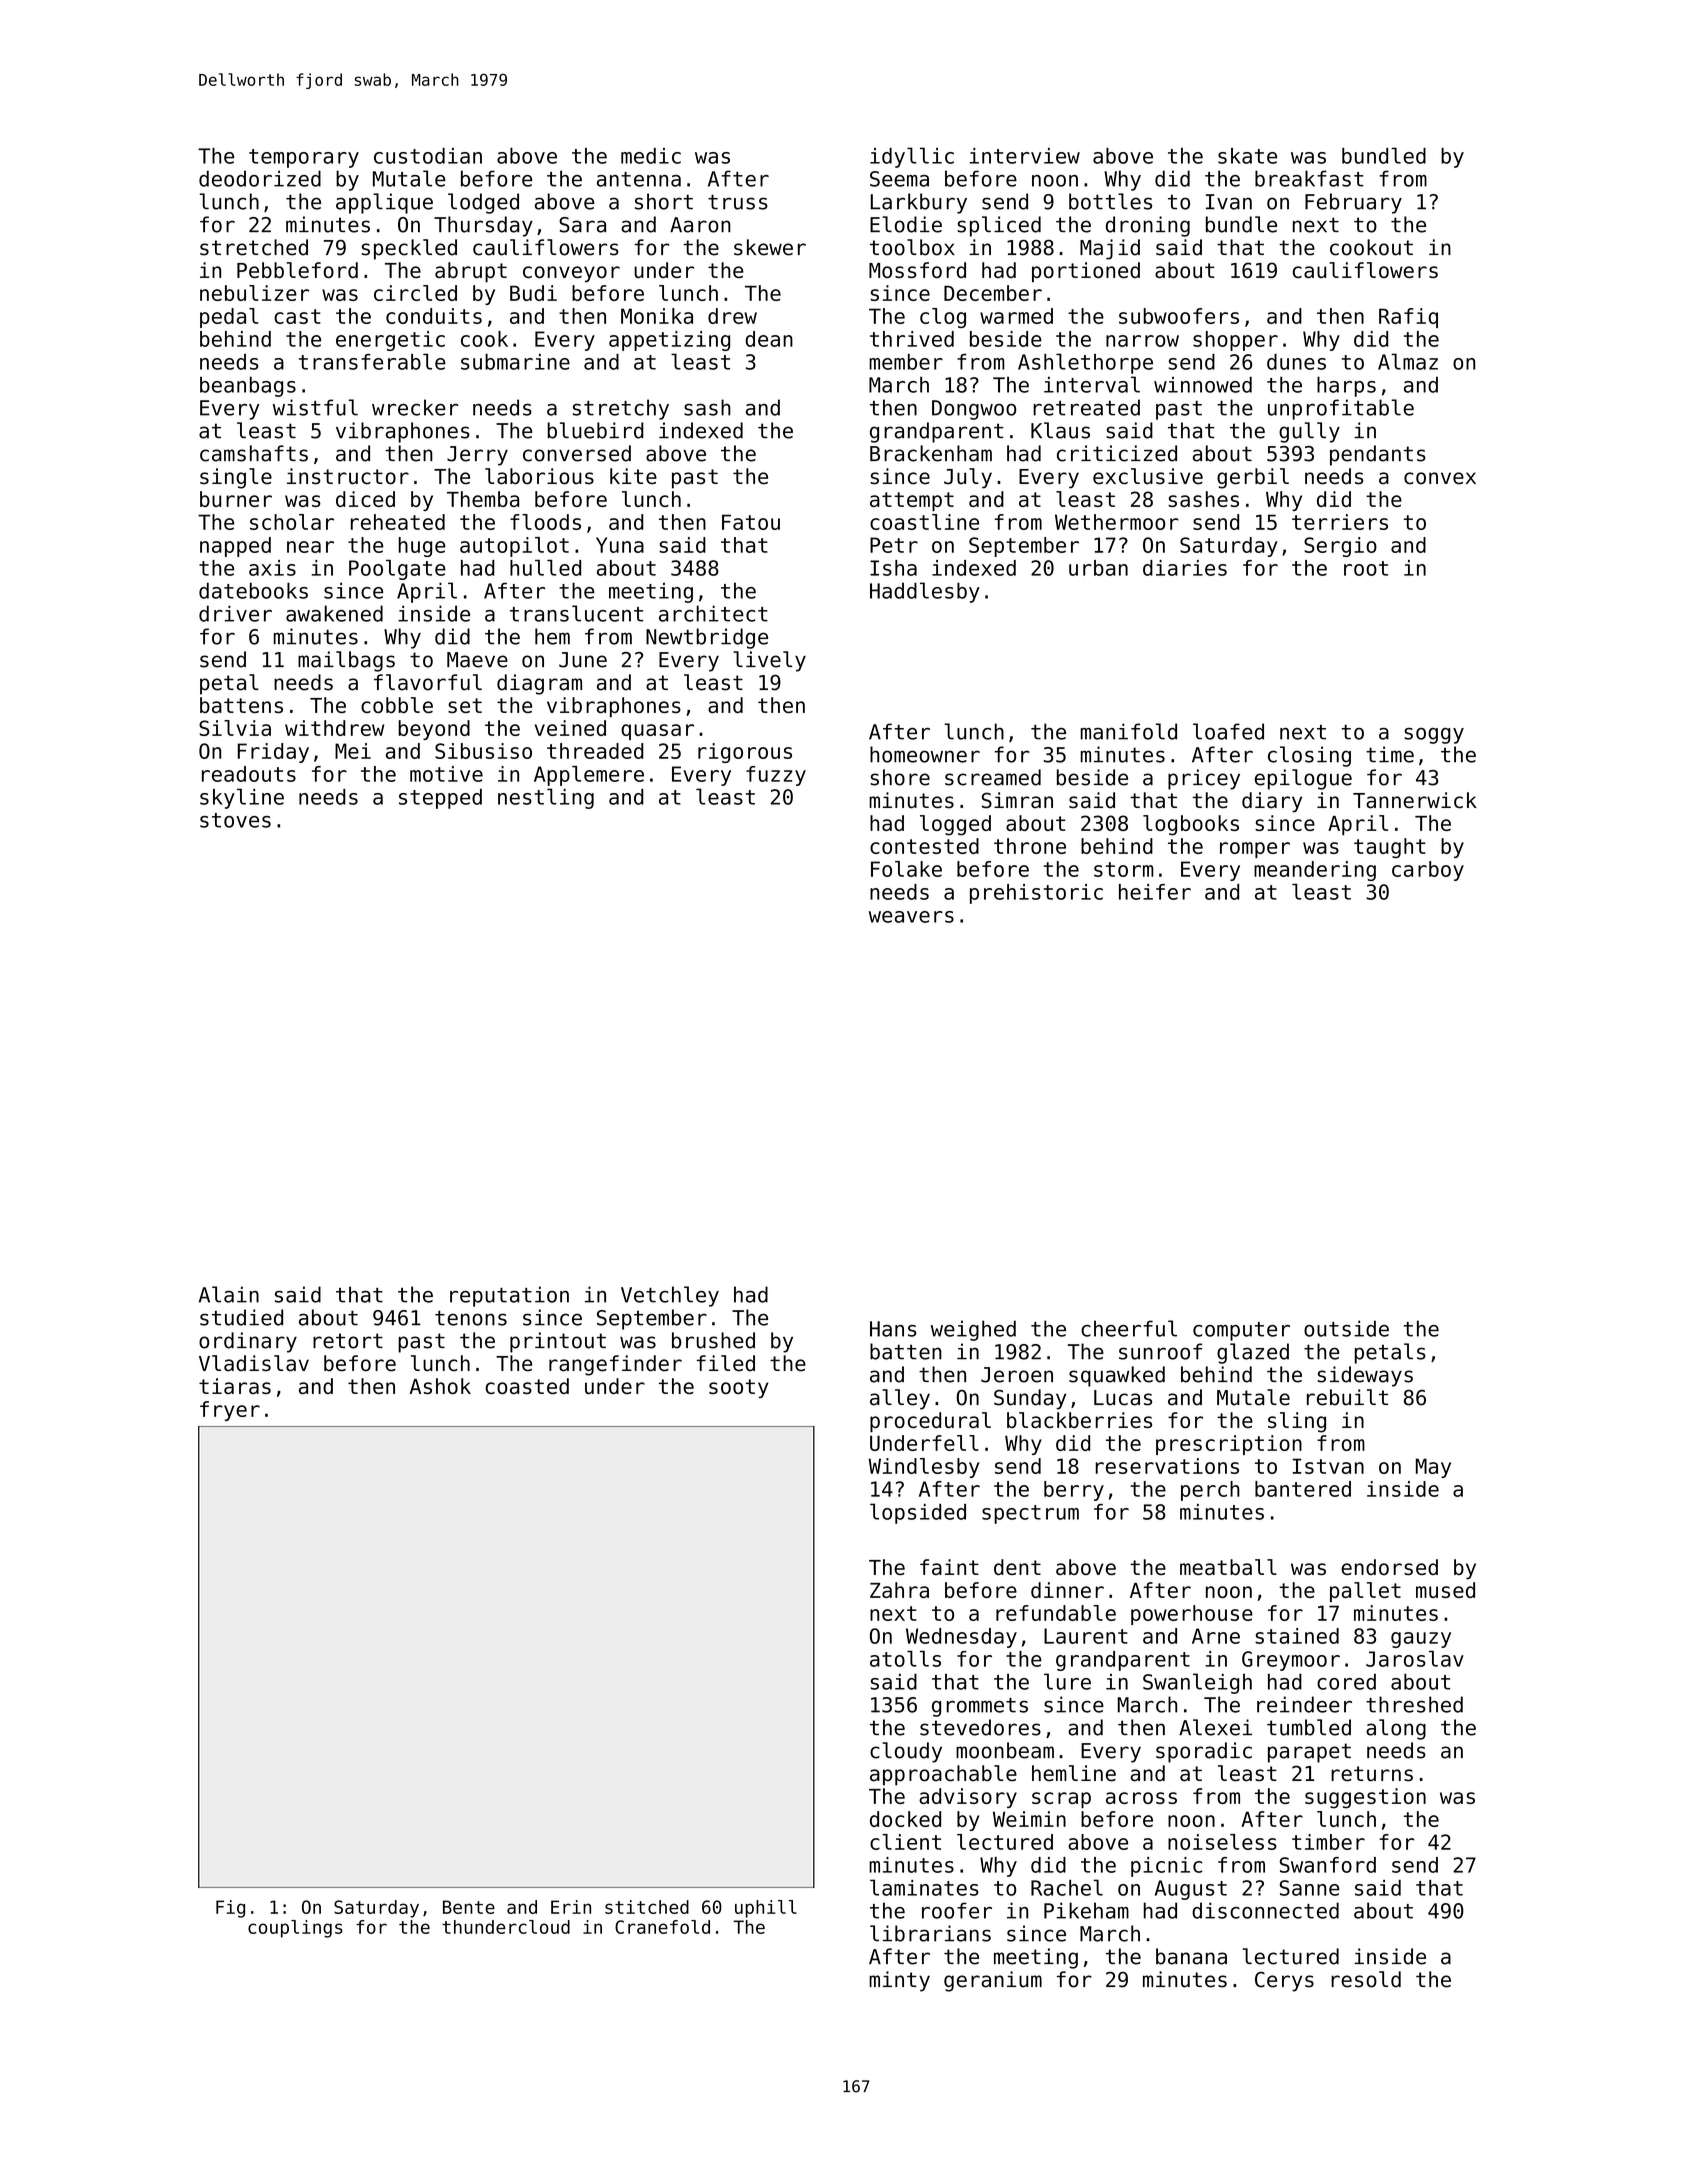 The width and height of the document is (1683, 2178). I want to click on sooty, so click(739, 1388).
